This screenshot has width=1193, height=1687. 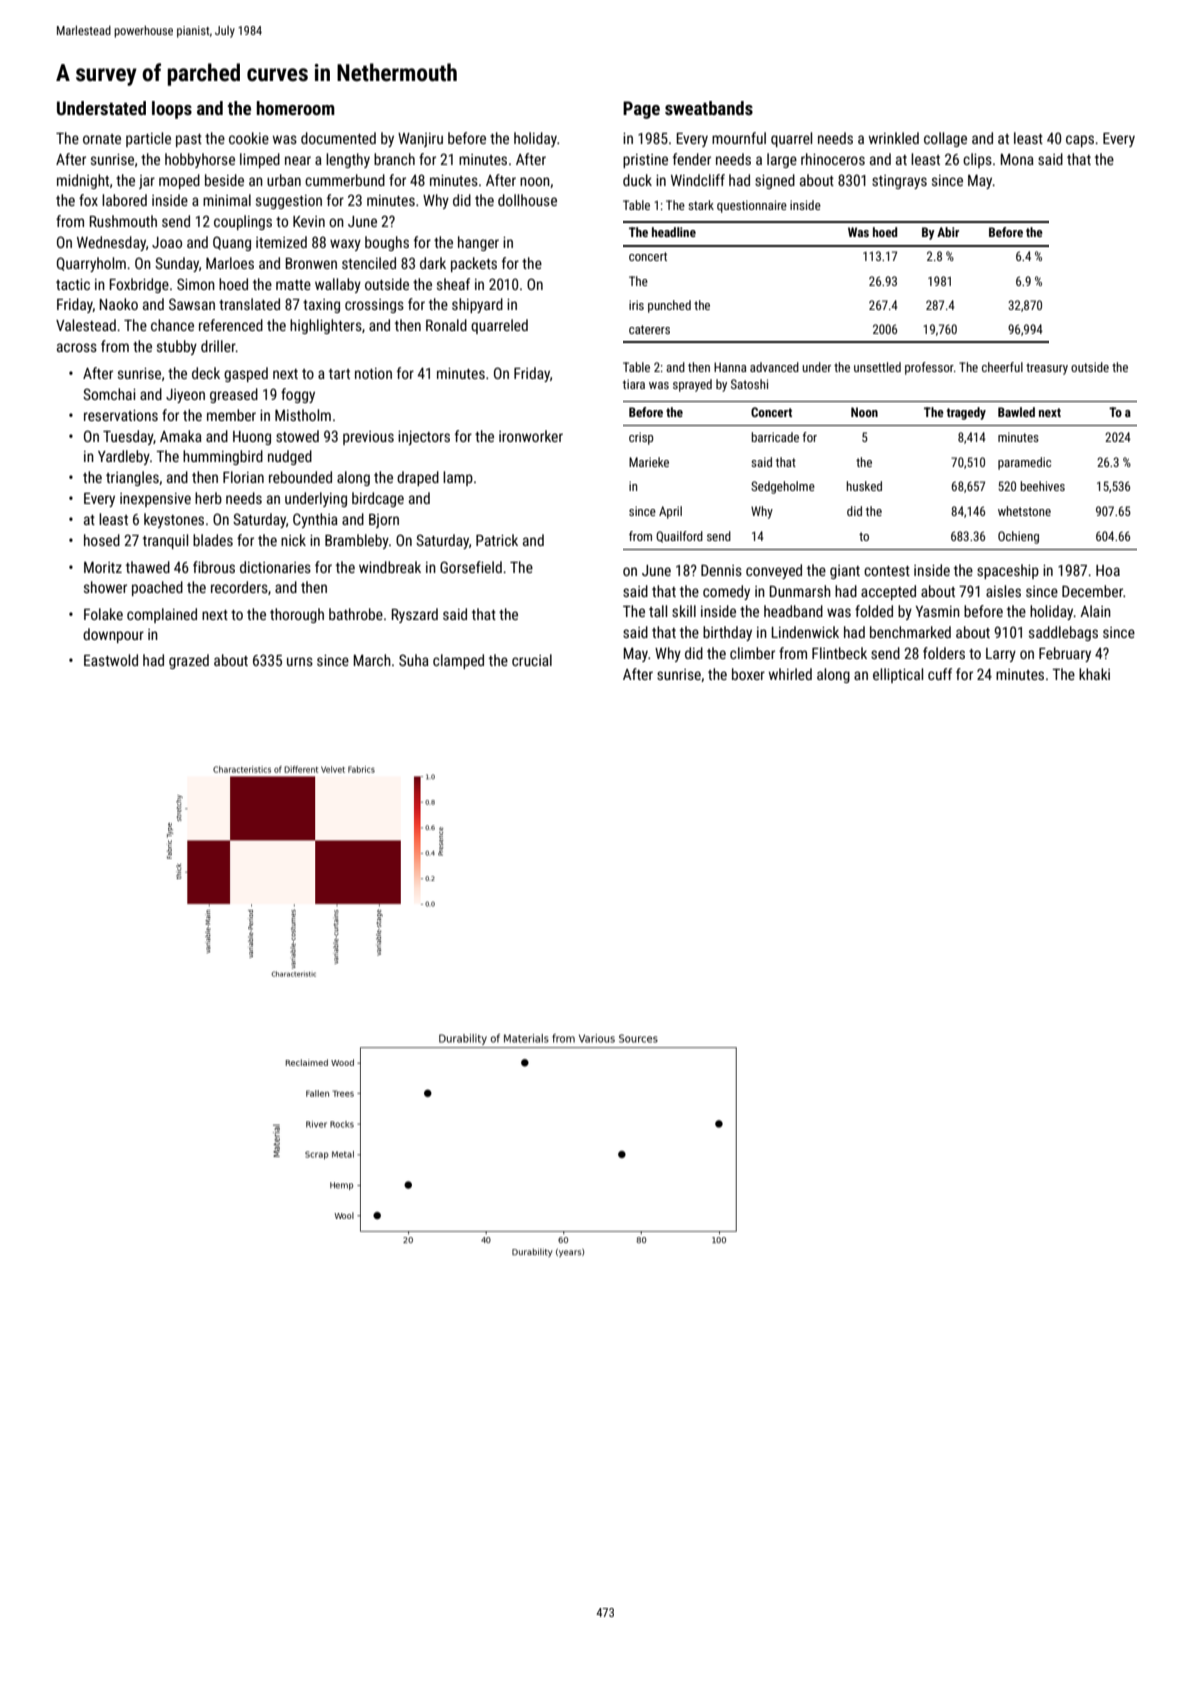 What do you see at coordinates (373, 373) in the screenshot?
I see `notion` at bounding box center [373, 373].
